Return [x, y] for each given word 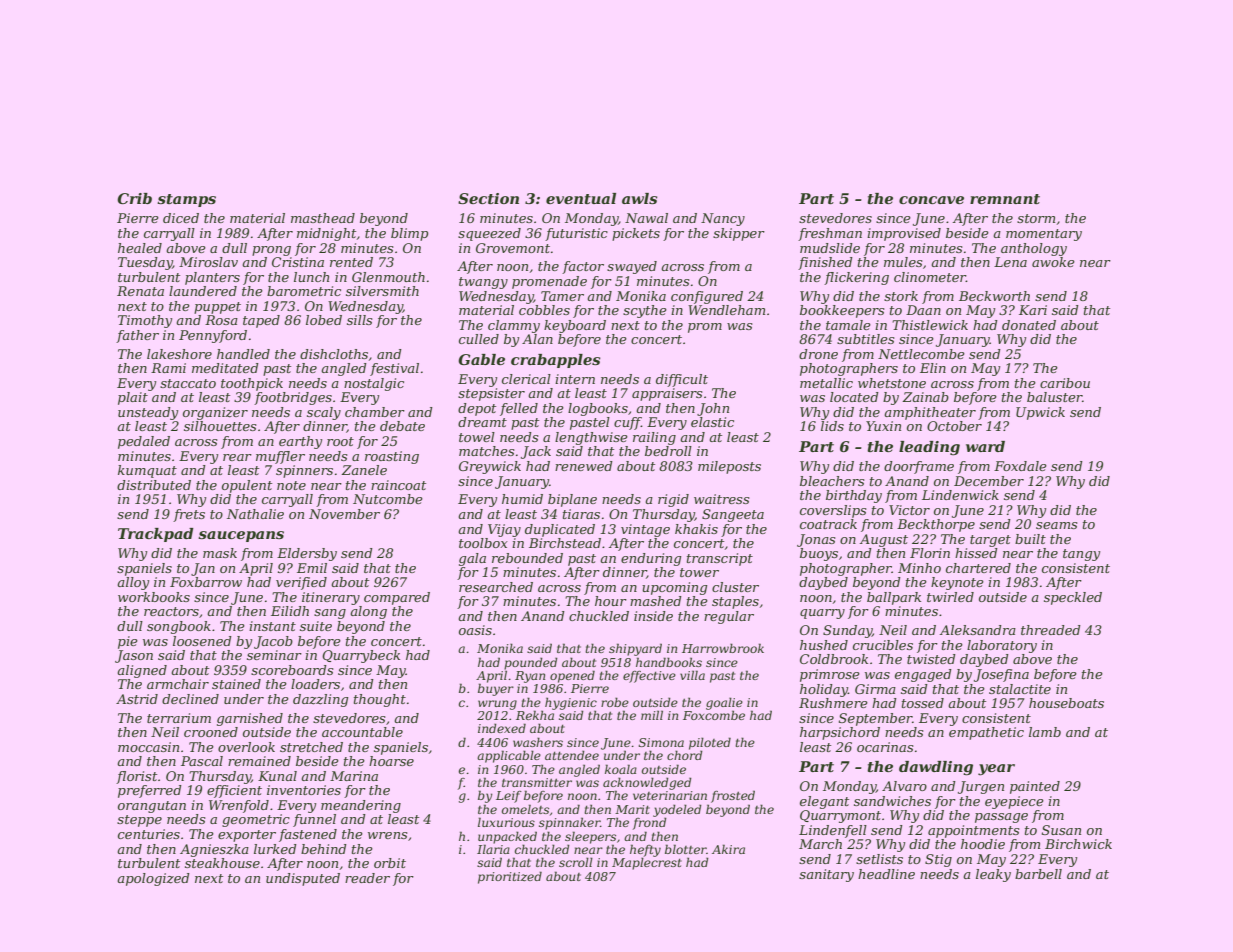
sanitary [826, 875]
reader [367, 878]
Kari [1033, 310]
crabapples [555, 361]
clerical [526, 379]
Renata [140, 291]
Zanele [364, 470]
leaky [993, 875]
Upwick [1040, 413]
